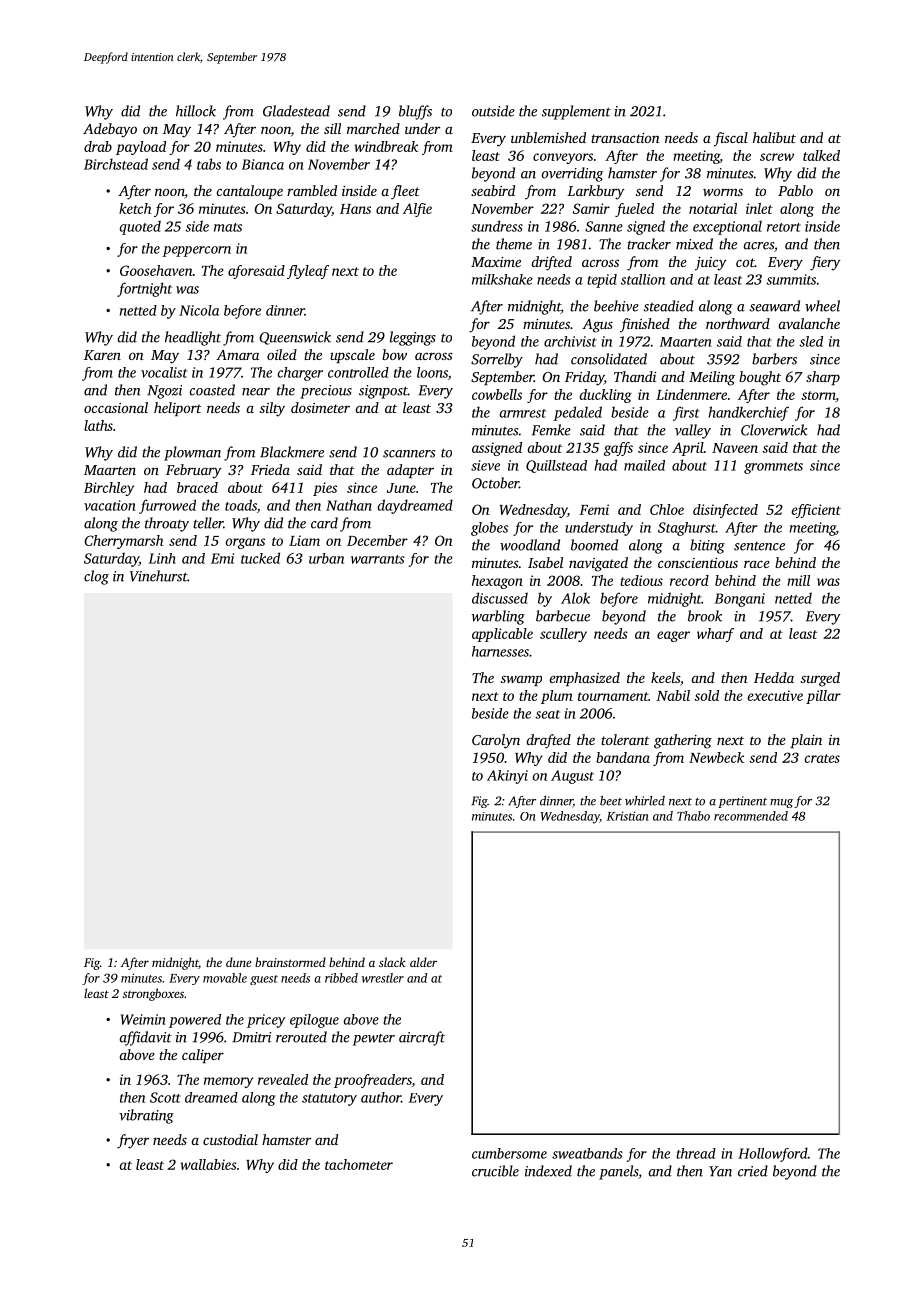  What do you see at coordinates (693, 816) in the image?
I see `Thabo` at bounding box center [693, 816].
